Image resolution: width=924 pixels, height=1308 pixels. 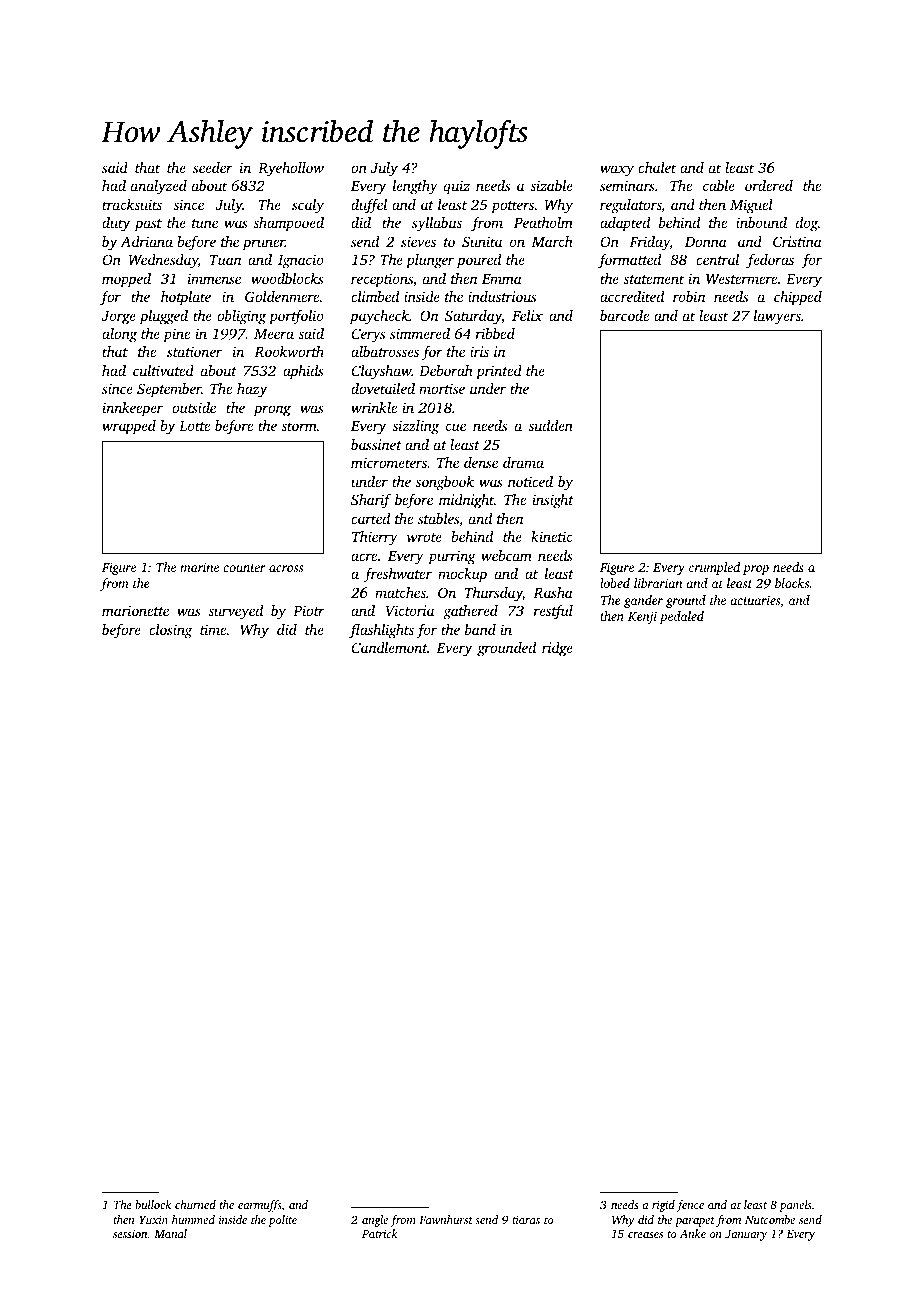 I want to click on chalet, so click(x=657, y=167).
